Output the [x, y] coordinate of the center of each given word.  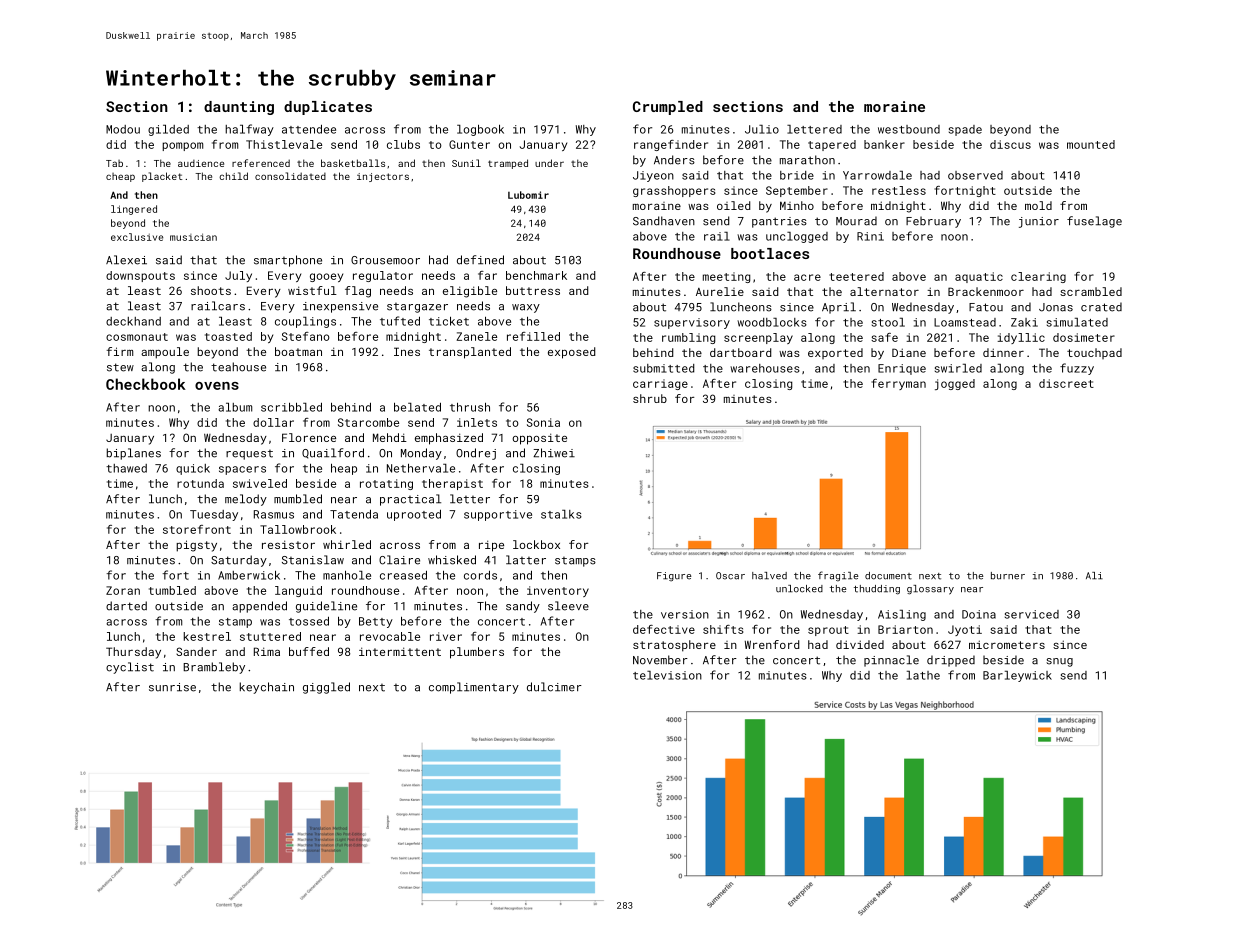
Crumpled [668, 108]
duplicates [328, 108]
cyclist [130, 668]
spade [965, 130]
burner [1008, 576]
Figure [674, 577]
